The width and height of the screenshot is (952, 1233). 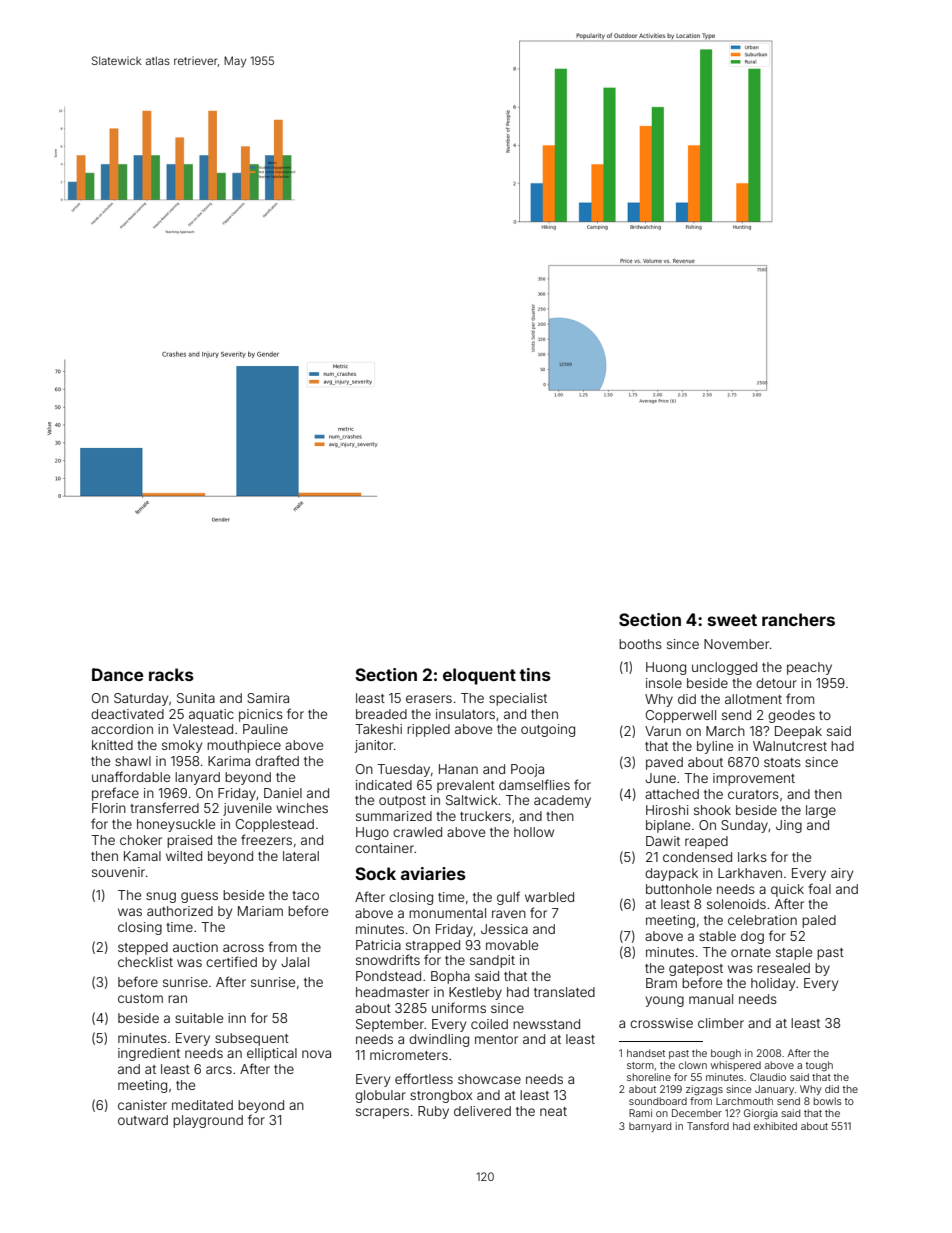 I want to click on racks, so click(x=171, y=674).
